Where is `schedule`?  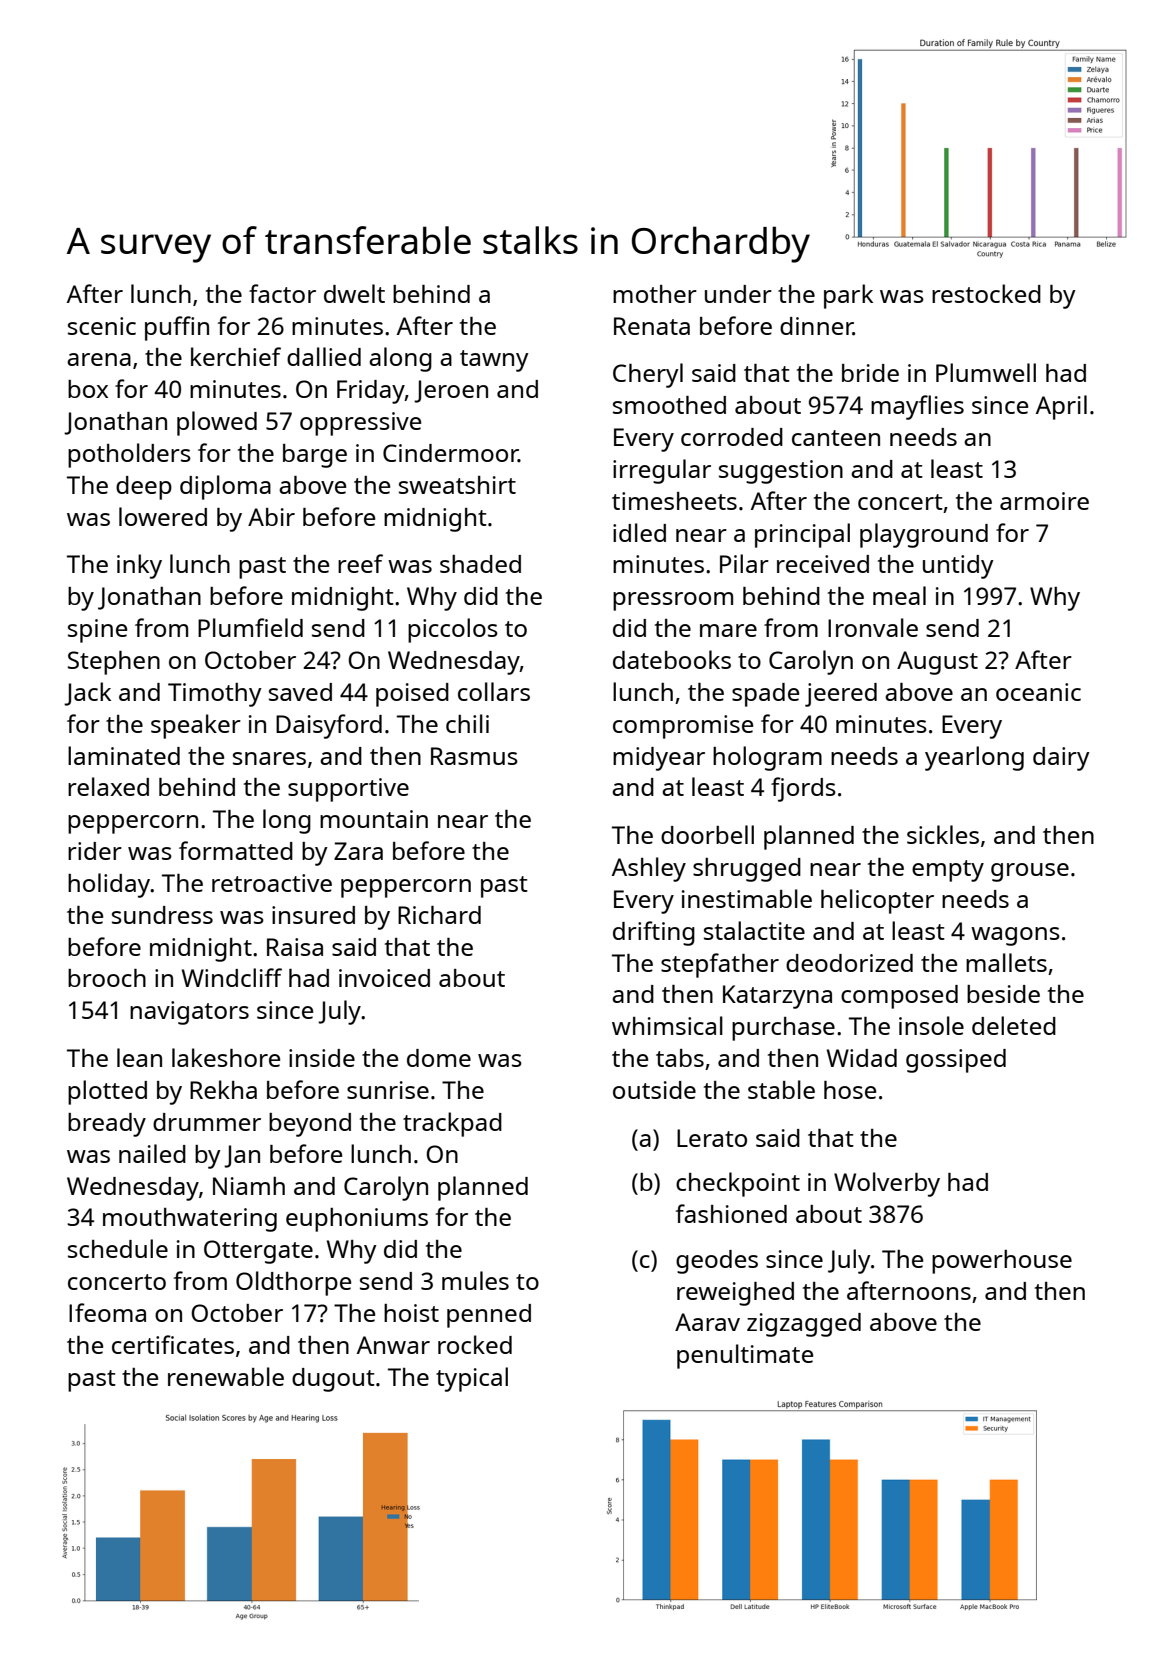 schedule is located at coordinates (118, 1248).
